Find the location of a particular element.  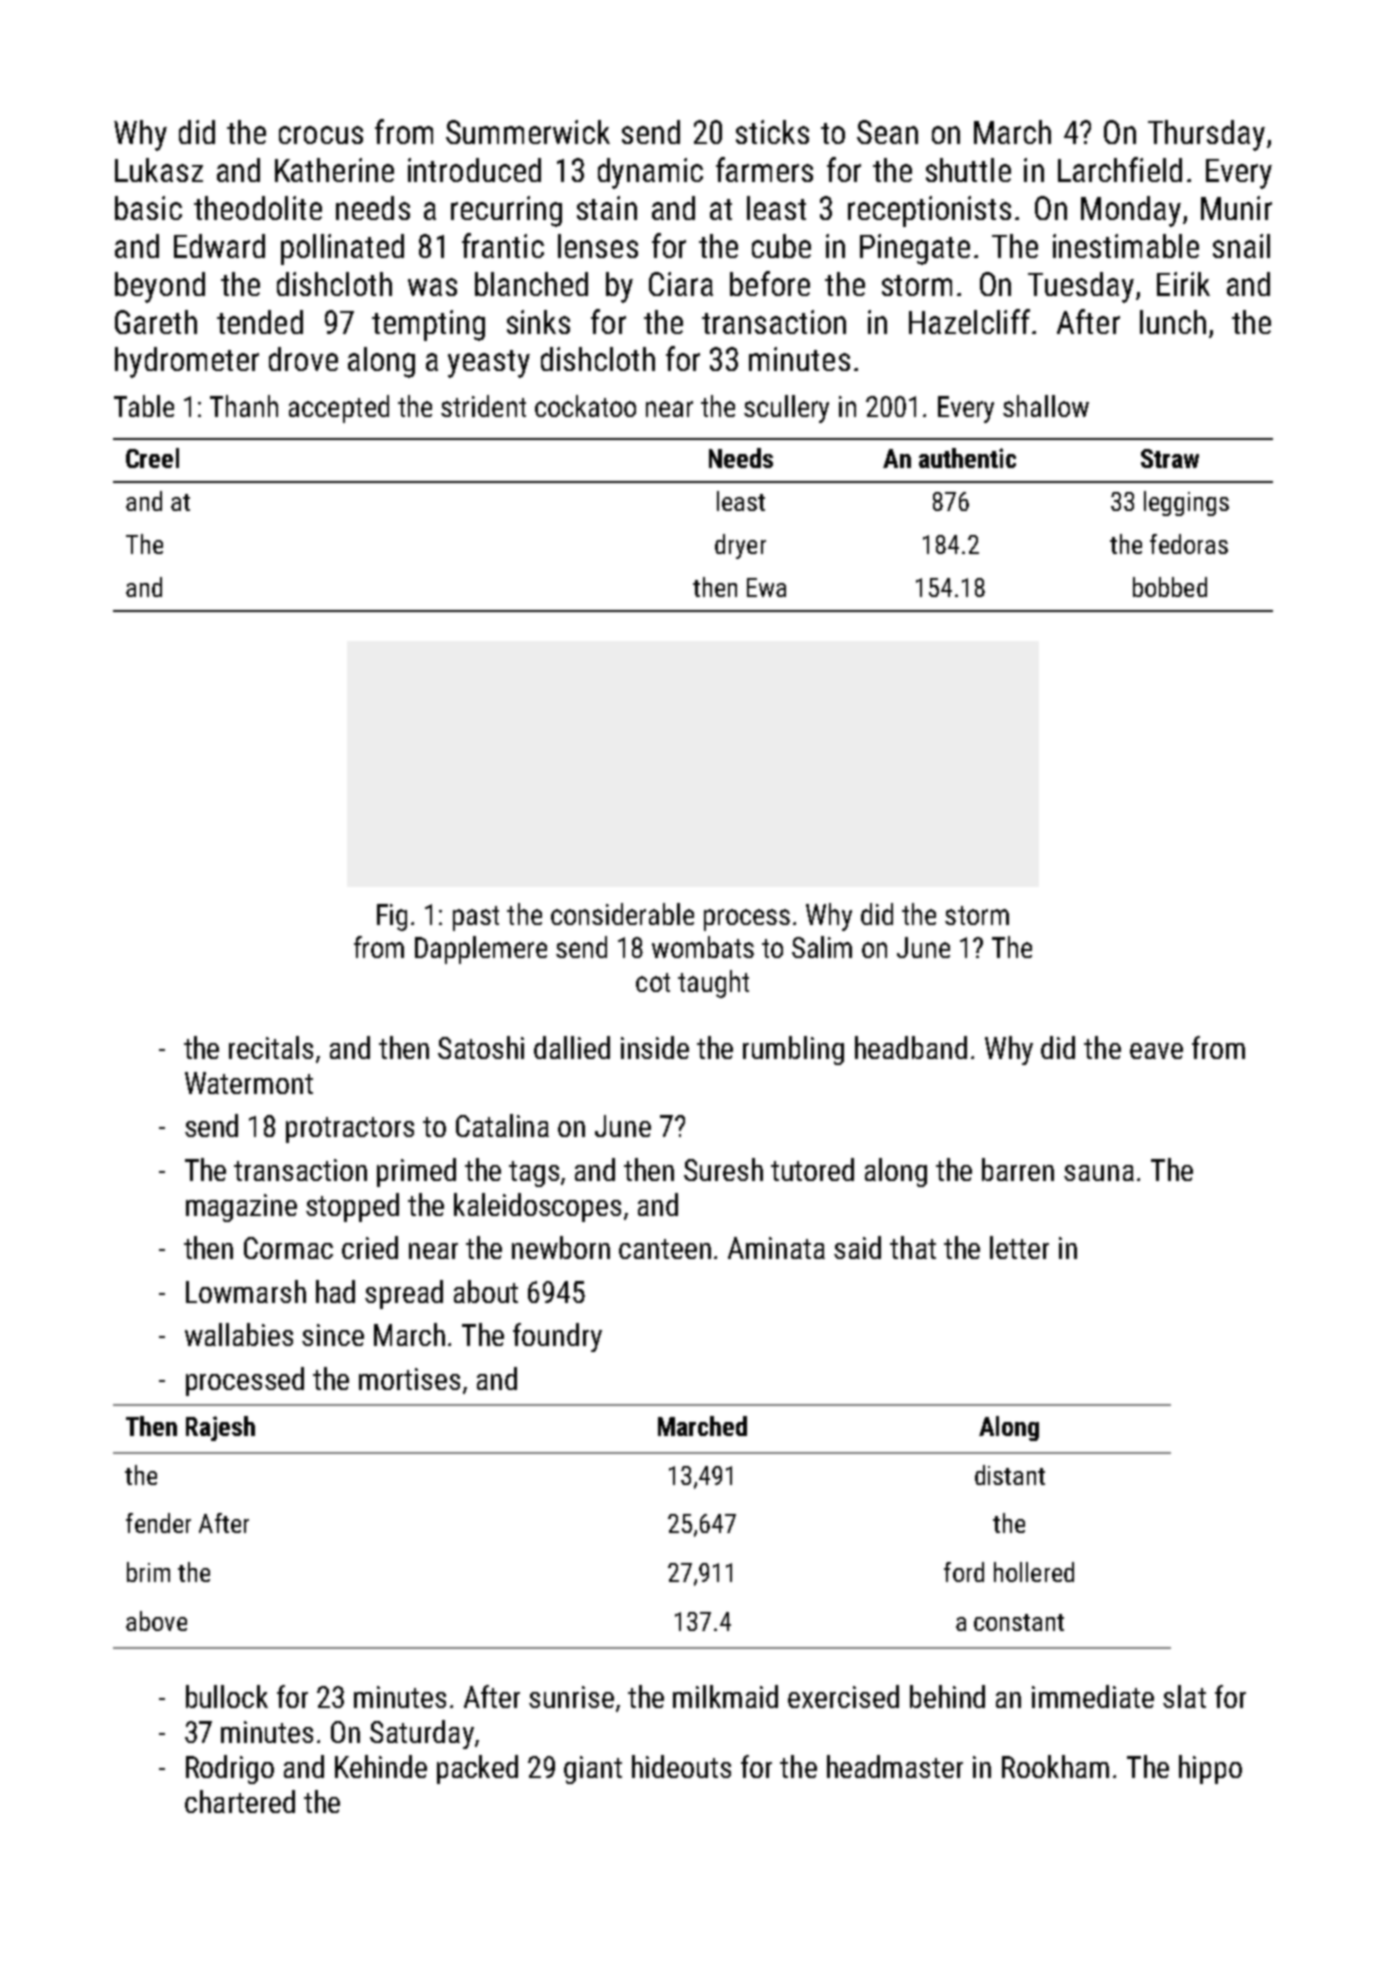

Rajesh is located at coordinates (220, 1428).
